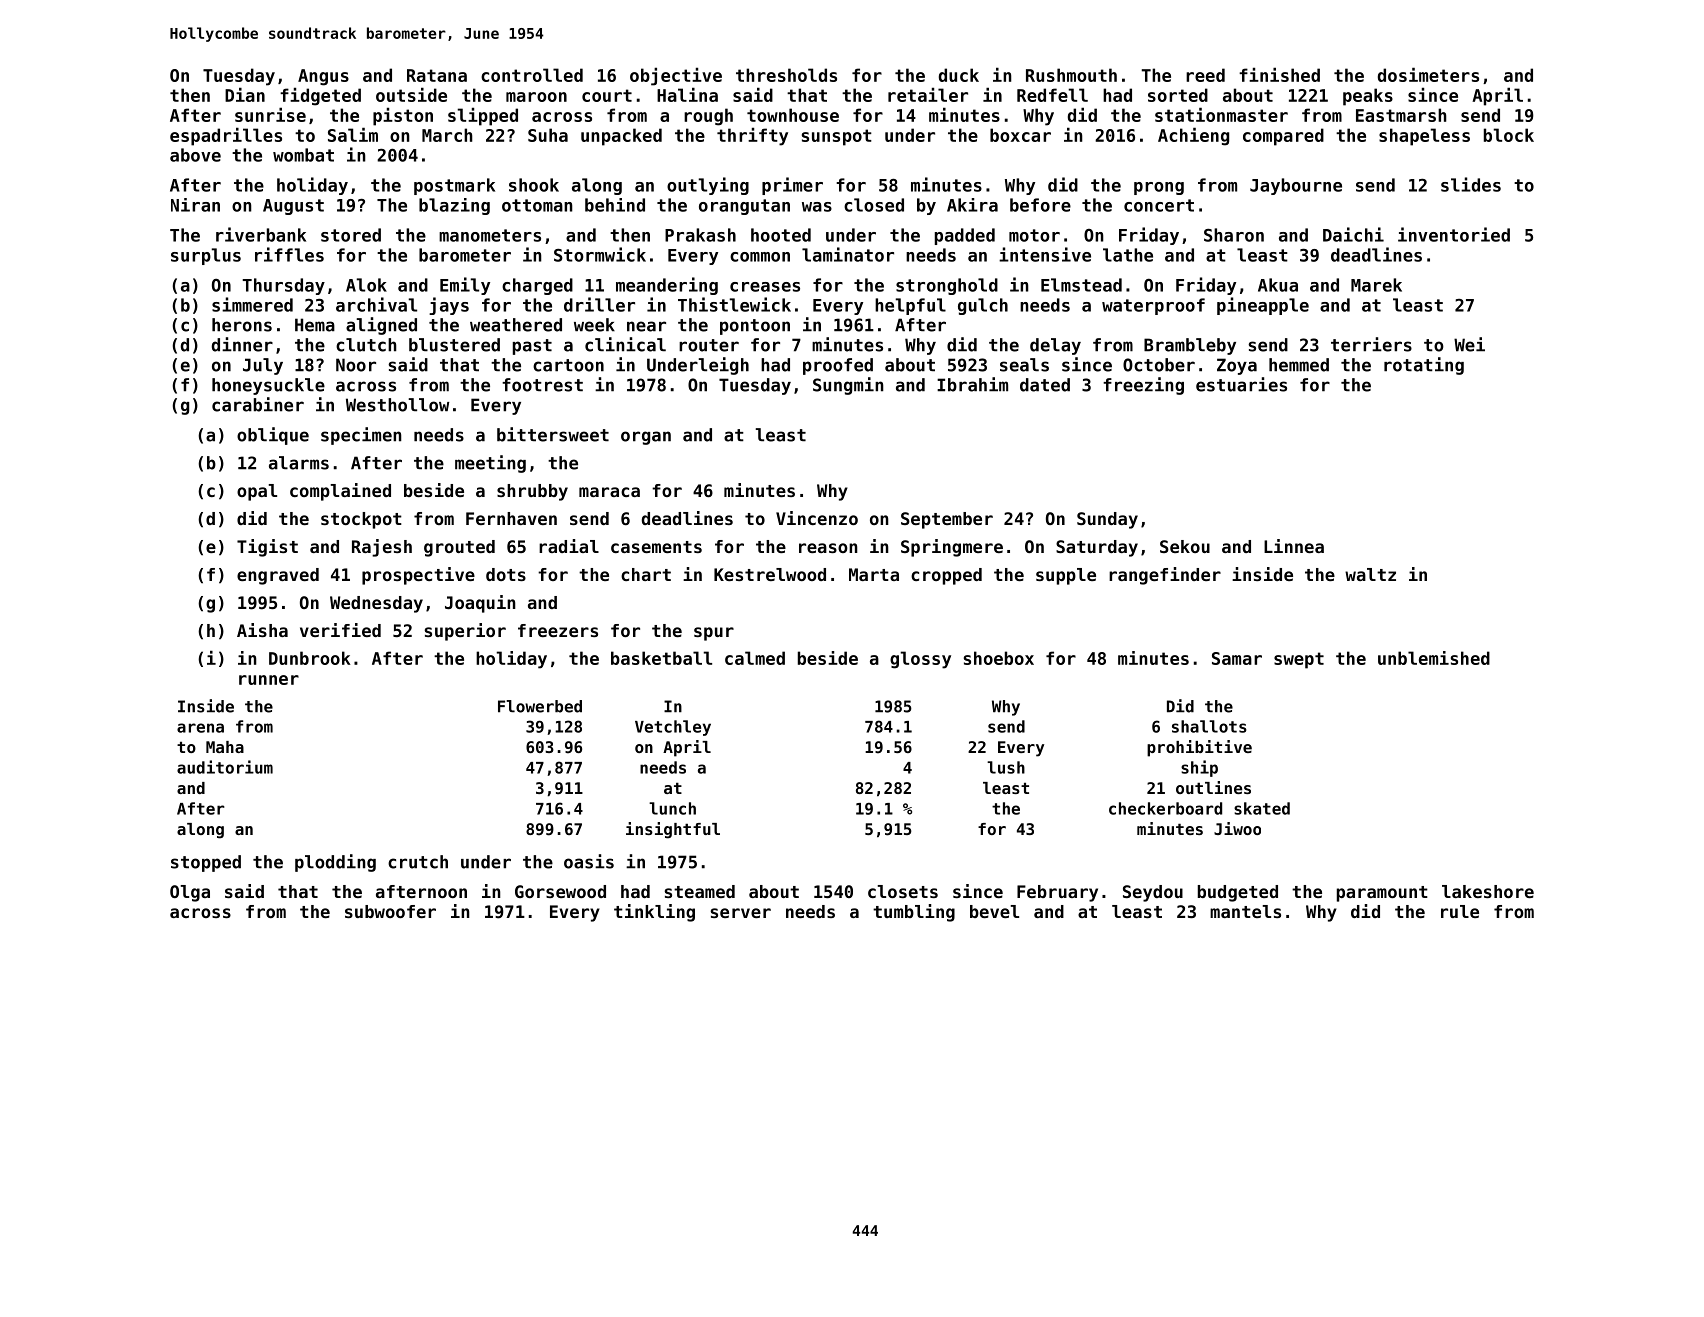 The height and width of the screenshot is (1317, 1704). Describe the element at coordinates (390, 911) in the screenshot. I see `subwoofer` at that location.
